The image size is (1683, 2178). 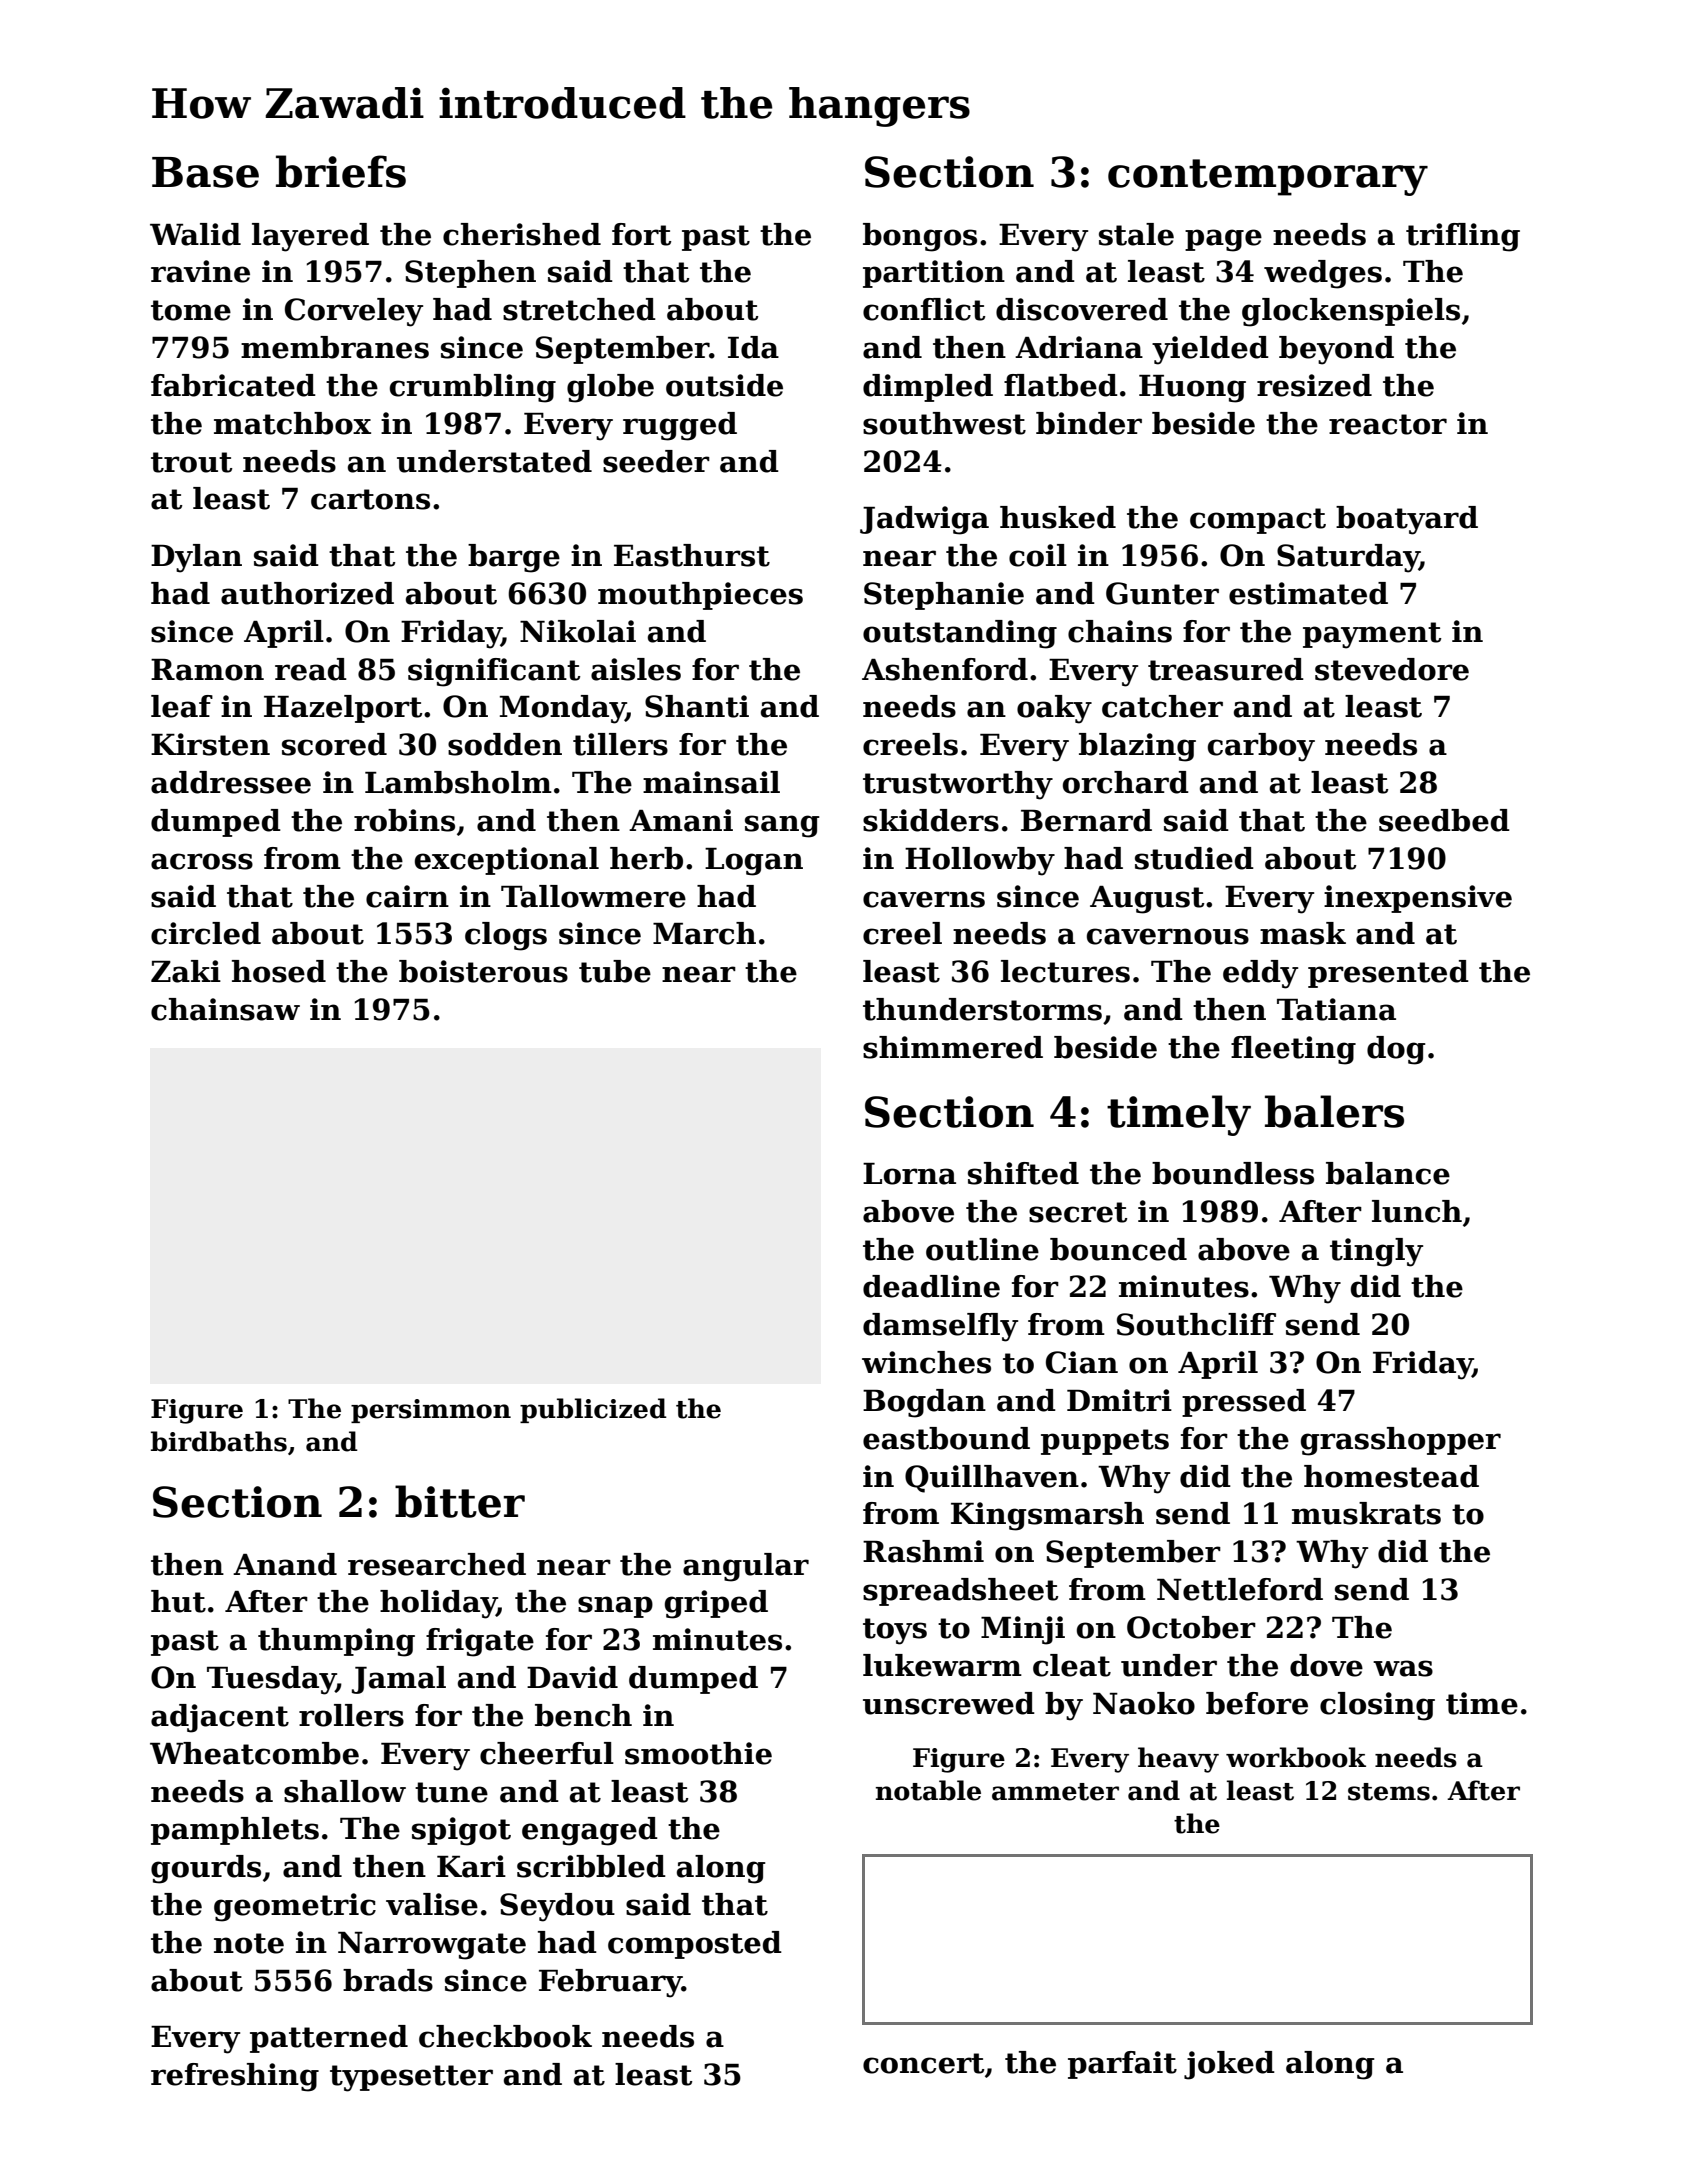 I want to click on estimated, so click(x=1308, y=593).
